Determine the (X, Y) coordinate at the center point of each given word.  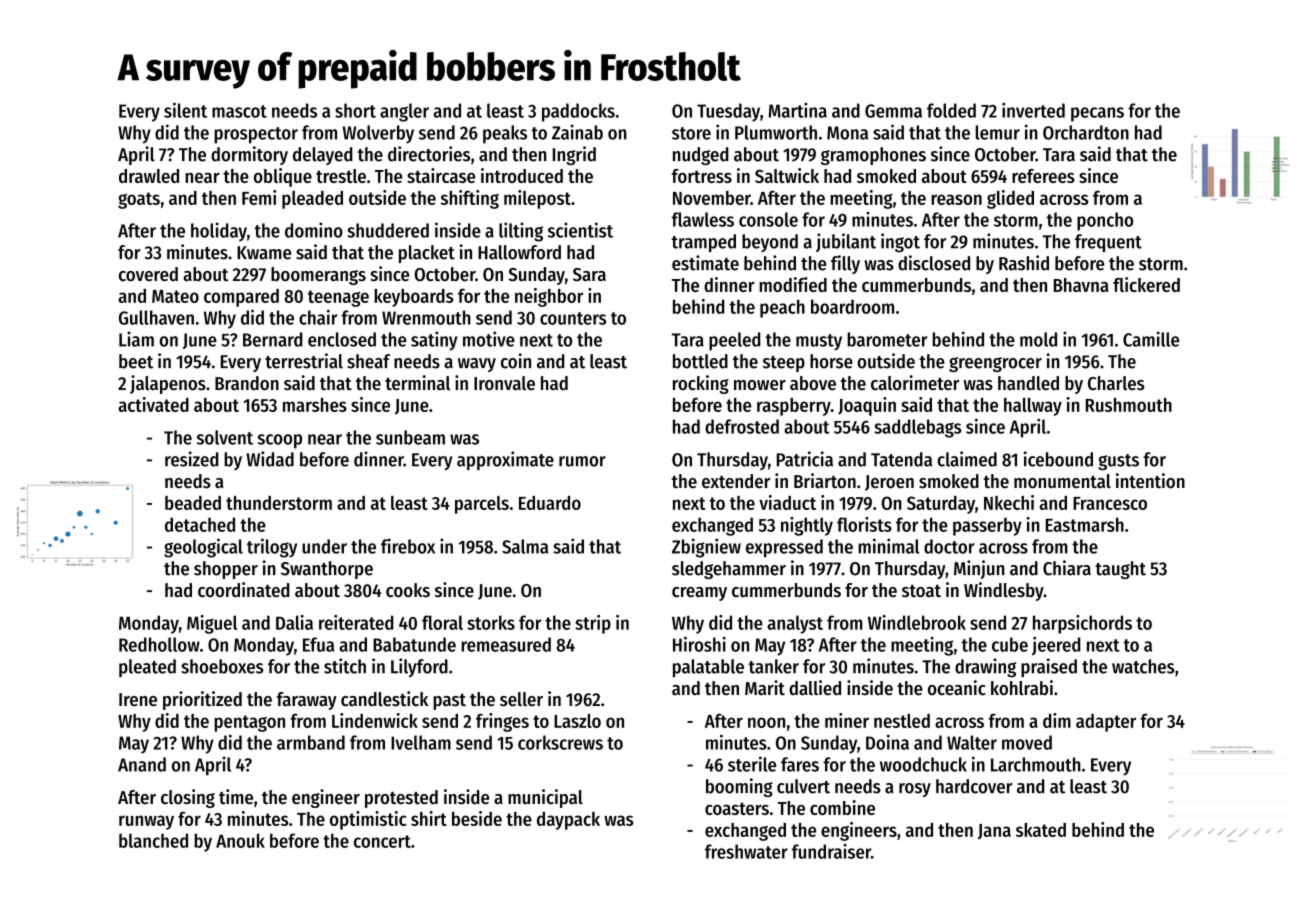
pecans (1097, 114)
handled (1028, 383)
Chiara (1067, 568)
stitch (345, 666)
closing (188, 798)
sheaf (368, 361)
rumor (582, 461)
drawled (149, 176)
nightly (807, 526)
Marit (765, 688)
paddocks (578, 112)
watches (1143, 666)
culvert (803, 786)
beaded (193, 503)
